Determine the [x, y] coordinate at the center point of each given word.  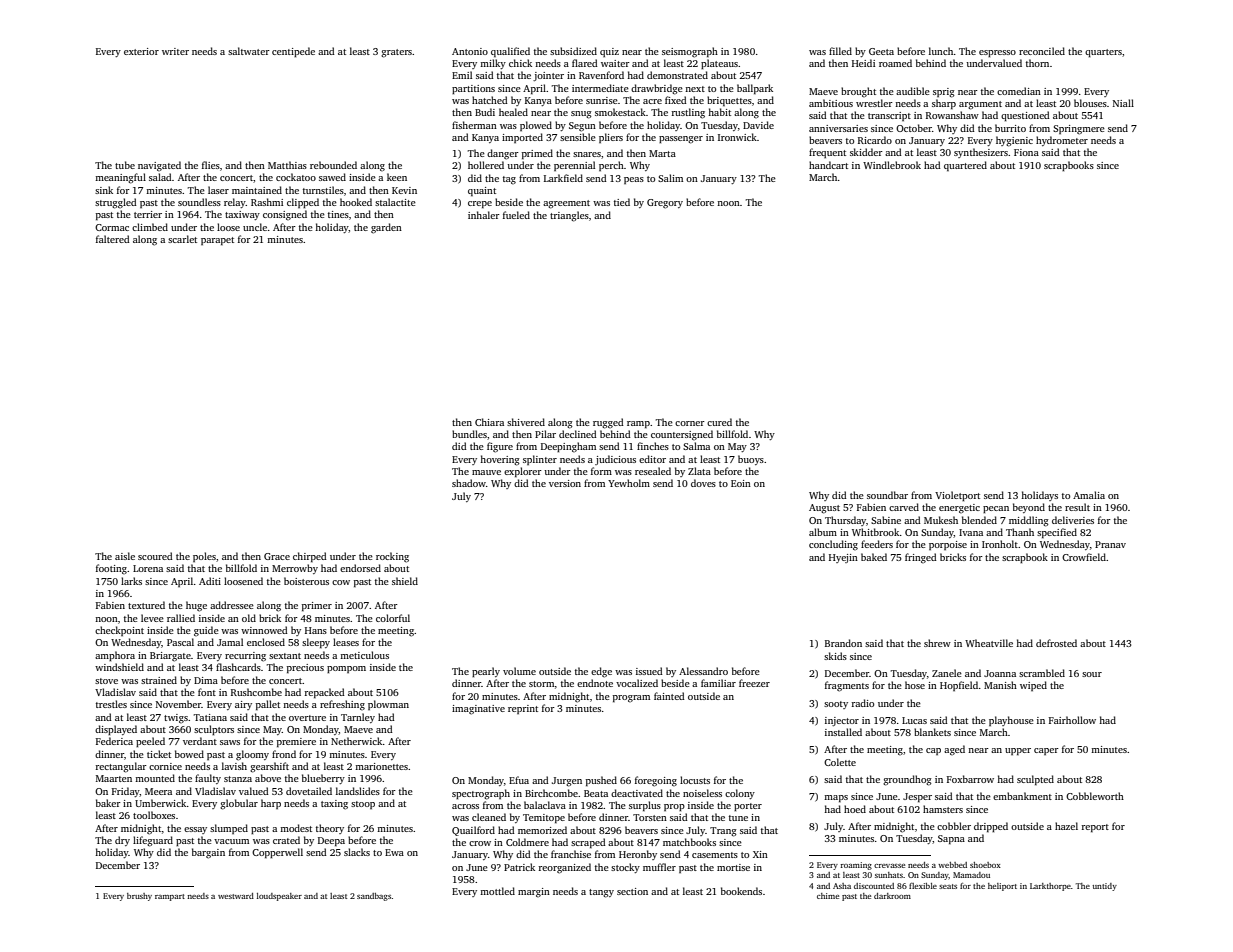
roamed [895, 63]
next [695, 89]
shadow [469, 483]
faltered [113, 239]
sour [1092, 674]
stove [106, 681]
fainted [669, 696]
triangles [569, 216]
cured [719, 422]
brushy [139, 897]
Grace [277, 556]
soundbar [887, 495]
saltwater [249, 51]
